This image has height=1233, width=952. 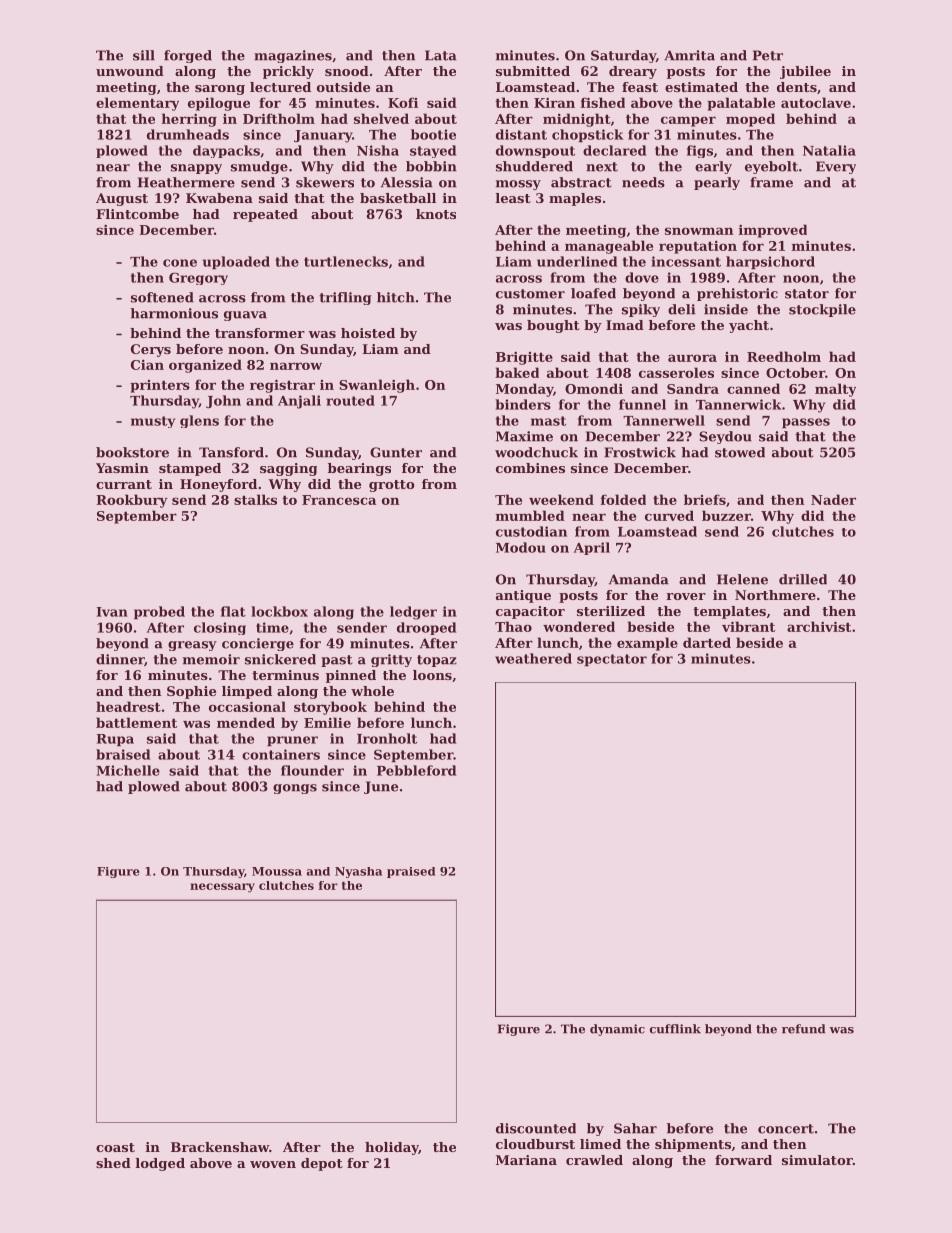 What do you see at coordinates (192, 646) in the image?
I see `greasy` at bounding box center [192, 646].
